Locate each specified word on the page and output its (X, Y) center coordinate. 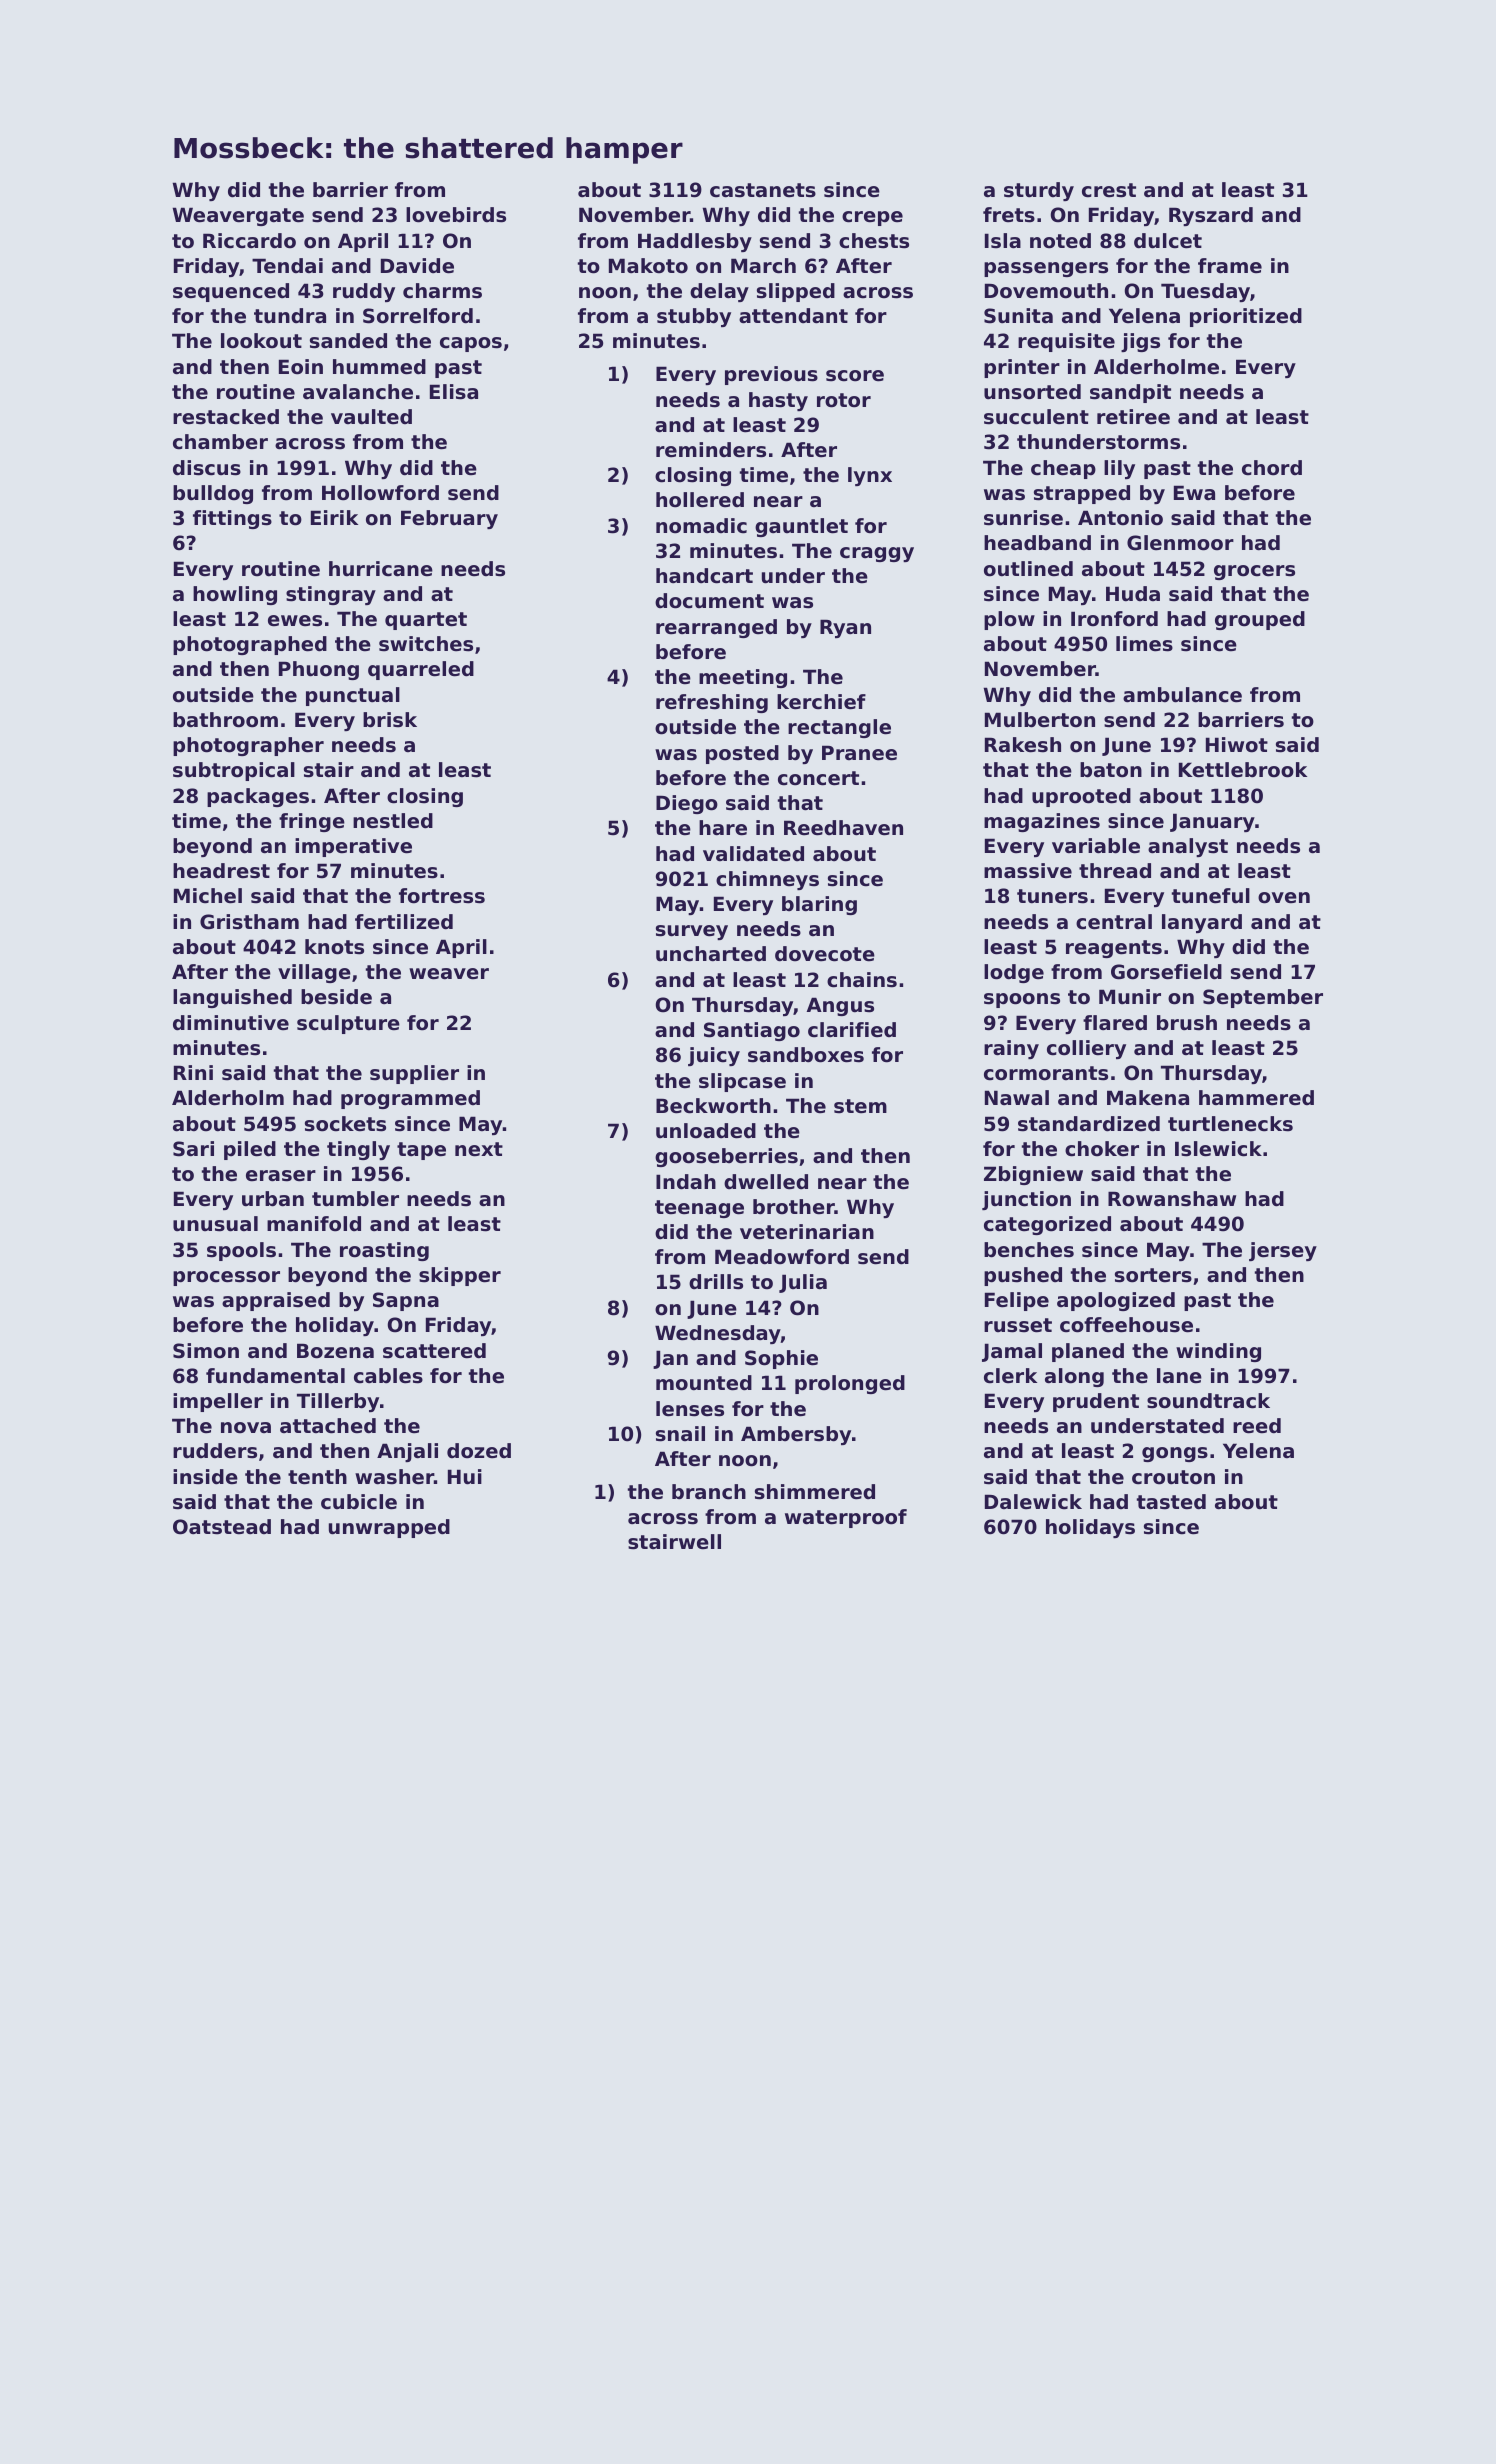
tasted (1171, 1502)
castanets (763, 190)
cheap (1063, 469)
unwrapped (389, 1528)
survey (692, 932)
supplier (414, 1074)
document (709, 601)
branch (709, 1492)
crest (1109, 190)
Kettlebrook (1243, 770)
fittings (232, 519)
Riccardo (249, 241)
